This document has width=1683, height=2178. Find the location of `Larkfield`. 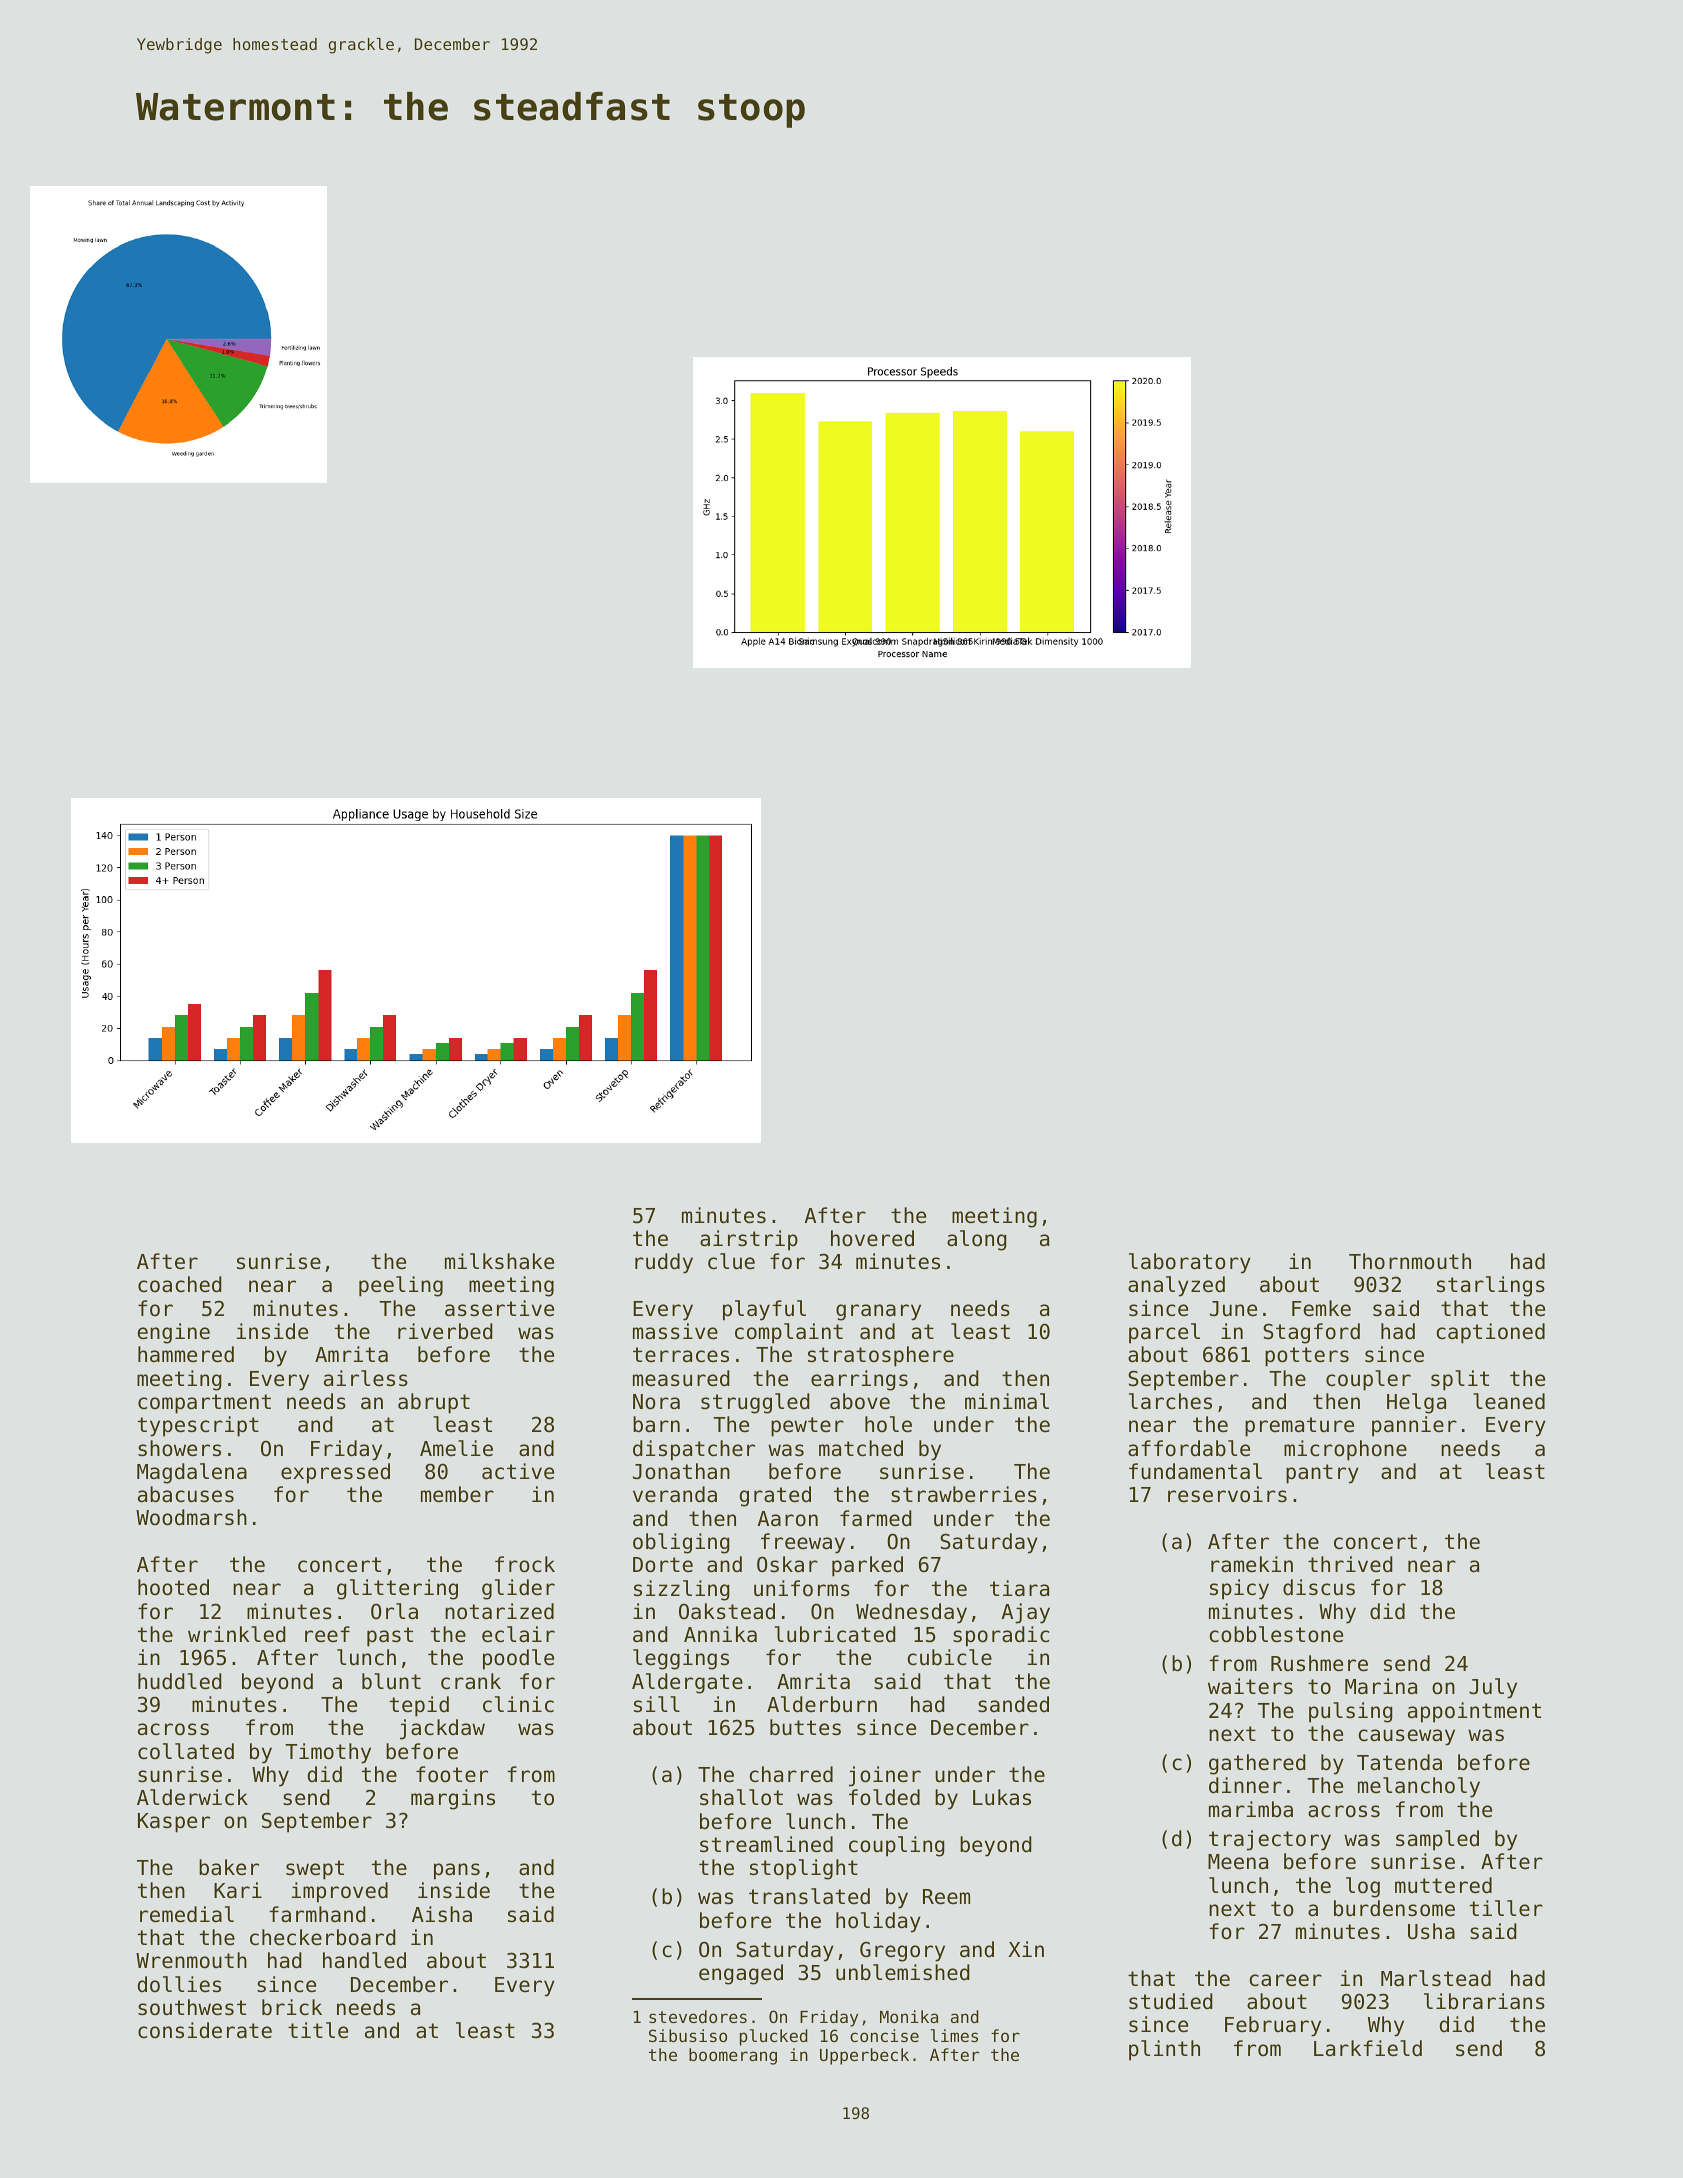

Larkfield is located at coordinates (1368, 2048).
